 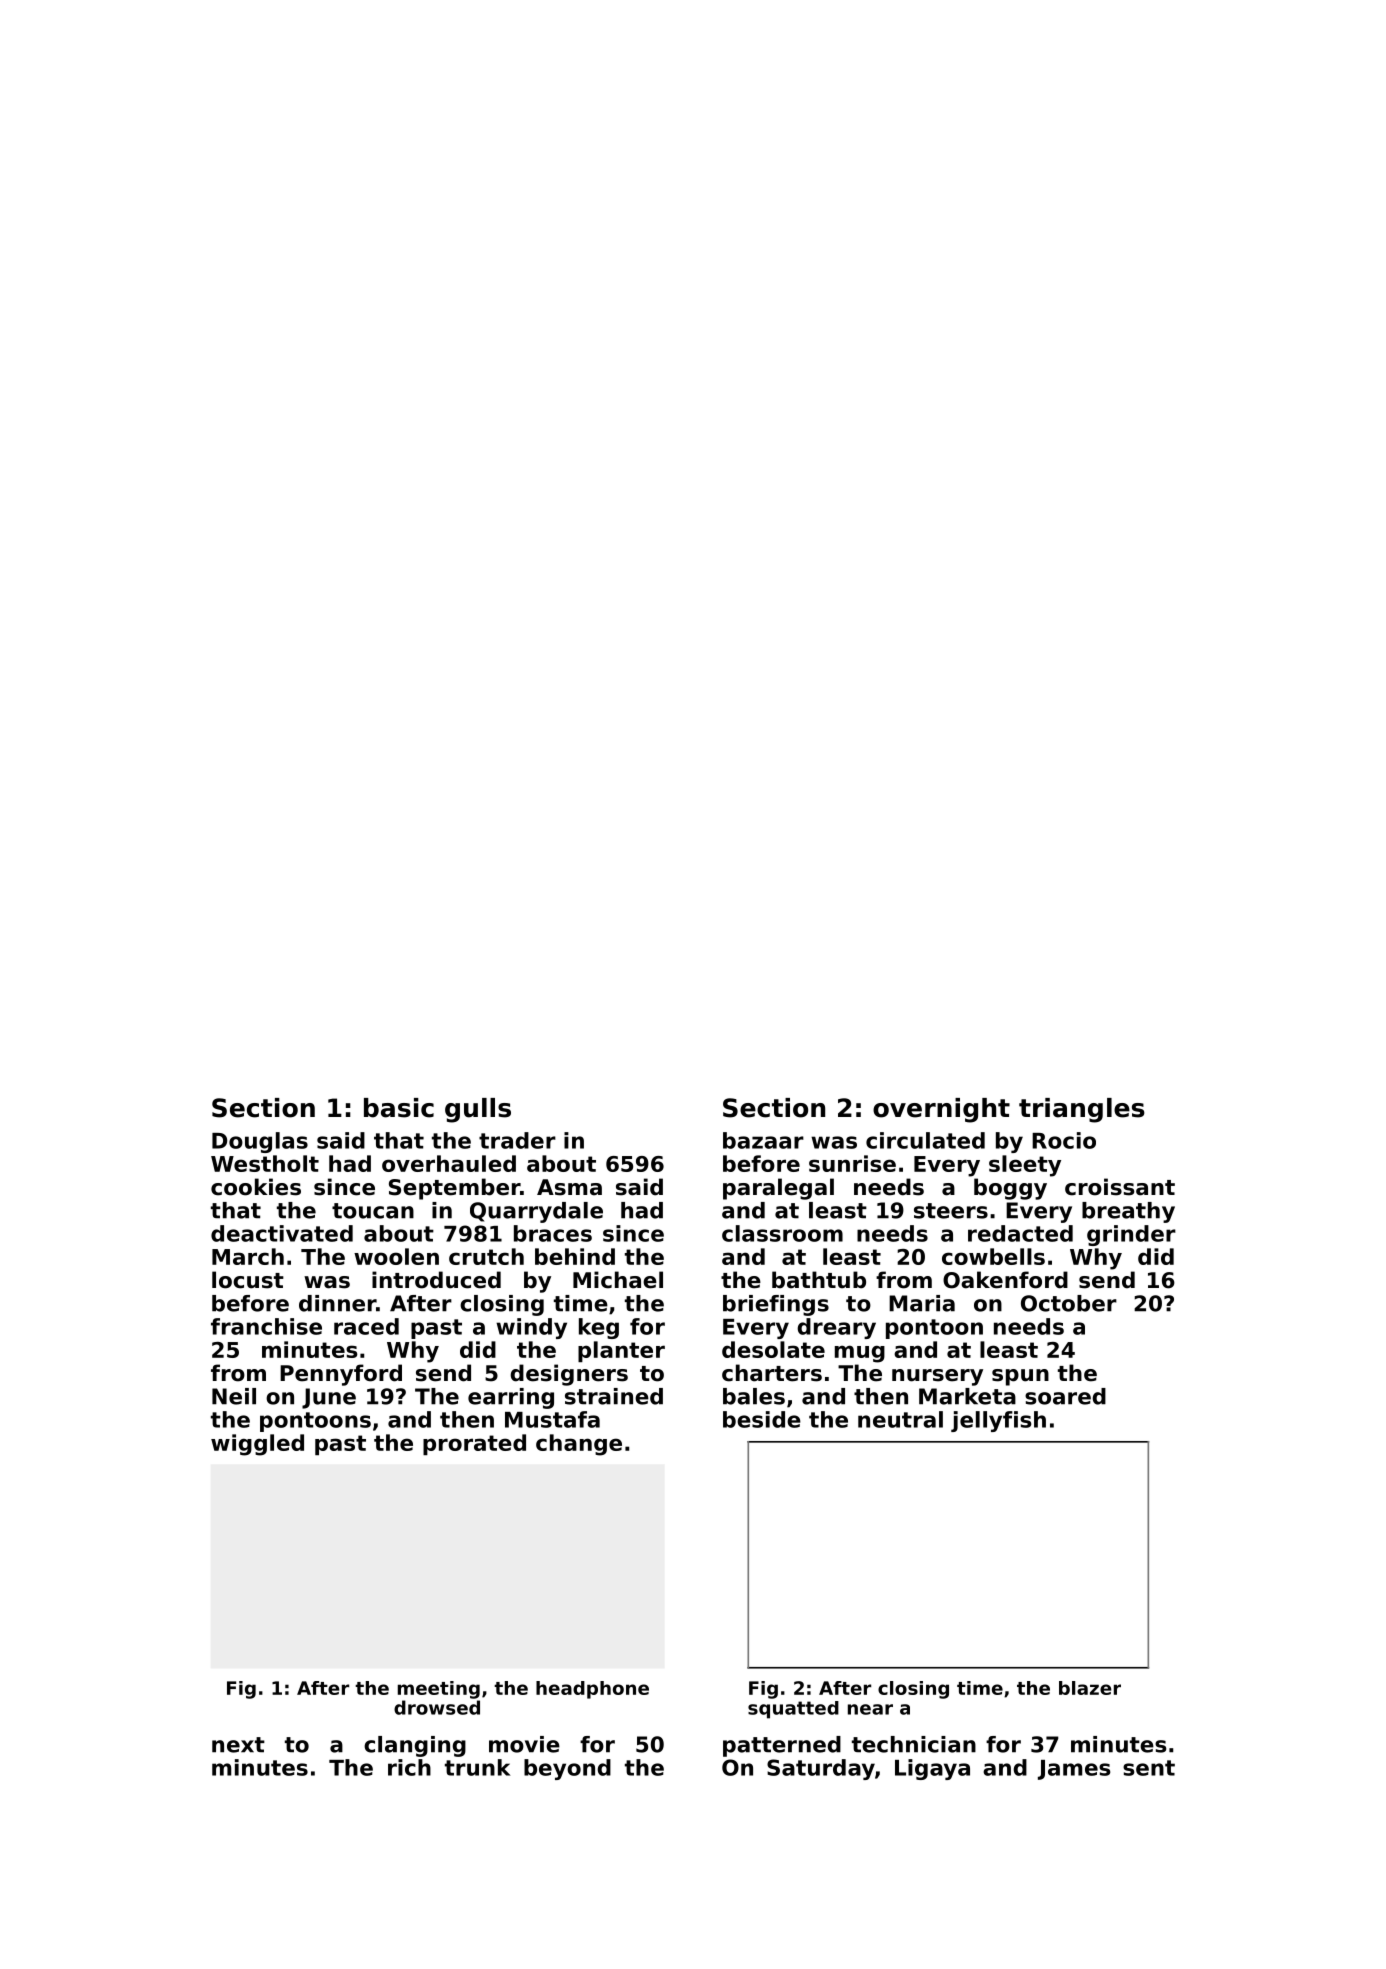 I want to click on blazer, so click(x=1090, y=1688).
